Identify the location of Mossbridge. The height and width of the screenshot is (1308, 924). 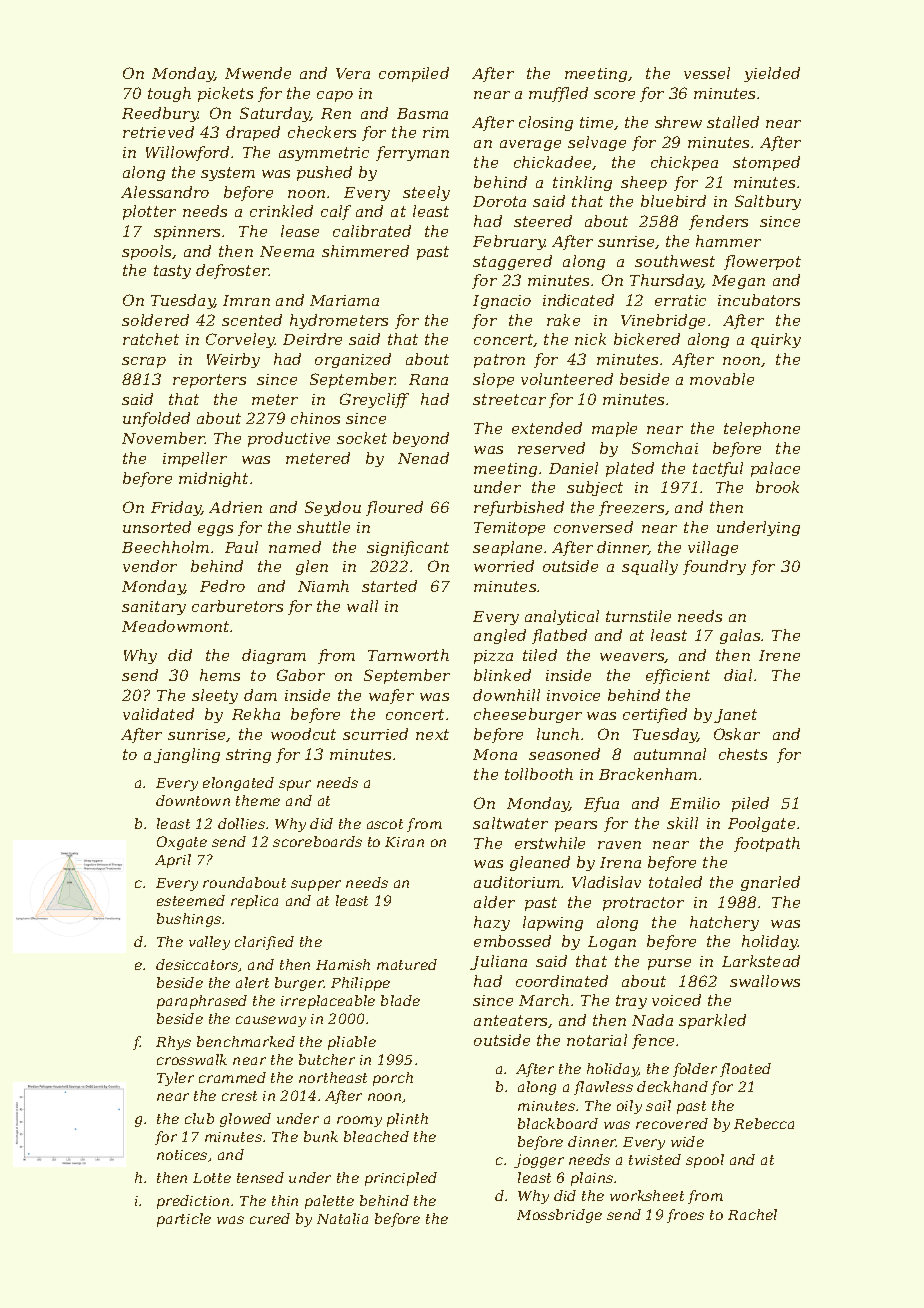
(559, 1216).
